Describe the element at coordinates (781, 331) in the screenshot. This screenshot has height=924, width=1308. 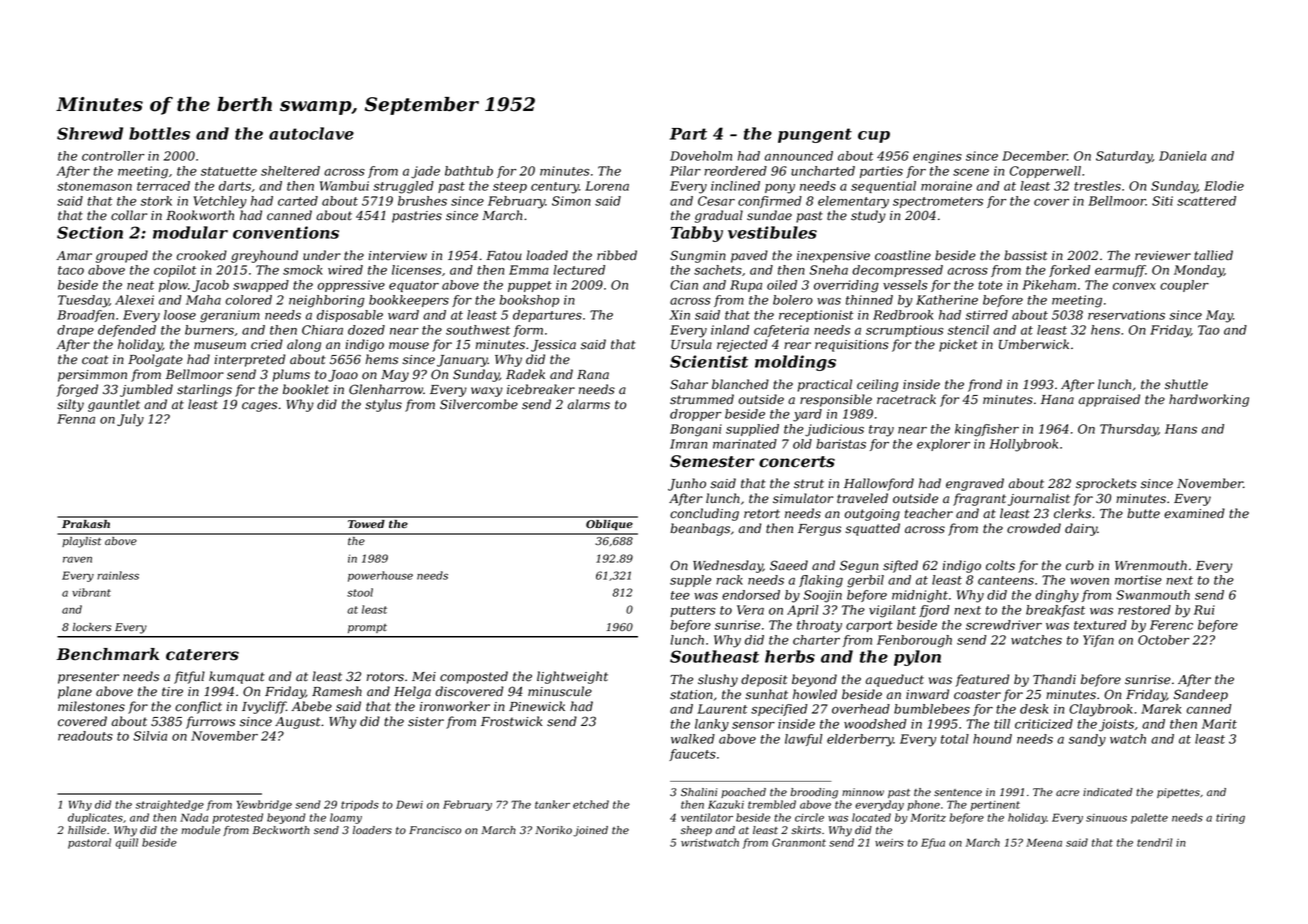
I see `cafeteria` at that location.
